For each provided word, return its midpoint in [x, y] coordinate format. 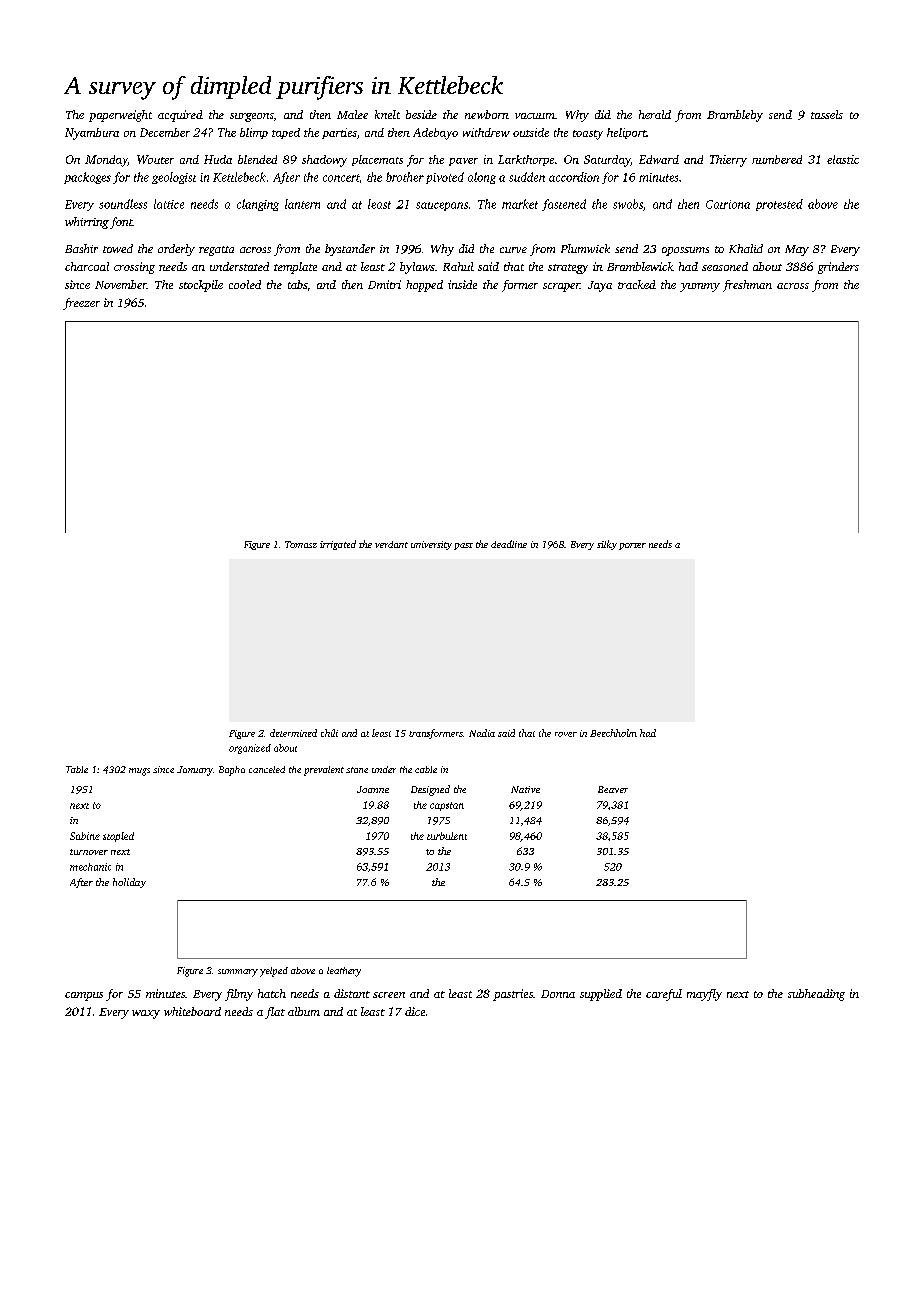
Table [77, 769]
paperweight [120, 116]
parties [339, 133]
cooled [245, 284]
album [304, 1011]
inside [462, 284]
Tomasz [301, 544]
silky [607, 545]
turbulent [447, 836]
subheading [816, 995]
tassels [827, 114]
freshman [747, 286]
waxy [146, 1014]
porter [632, 546]
